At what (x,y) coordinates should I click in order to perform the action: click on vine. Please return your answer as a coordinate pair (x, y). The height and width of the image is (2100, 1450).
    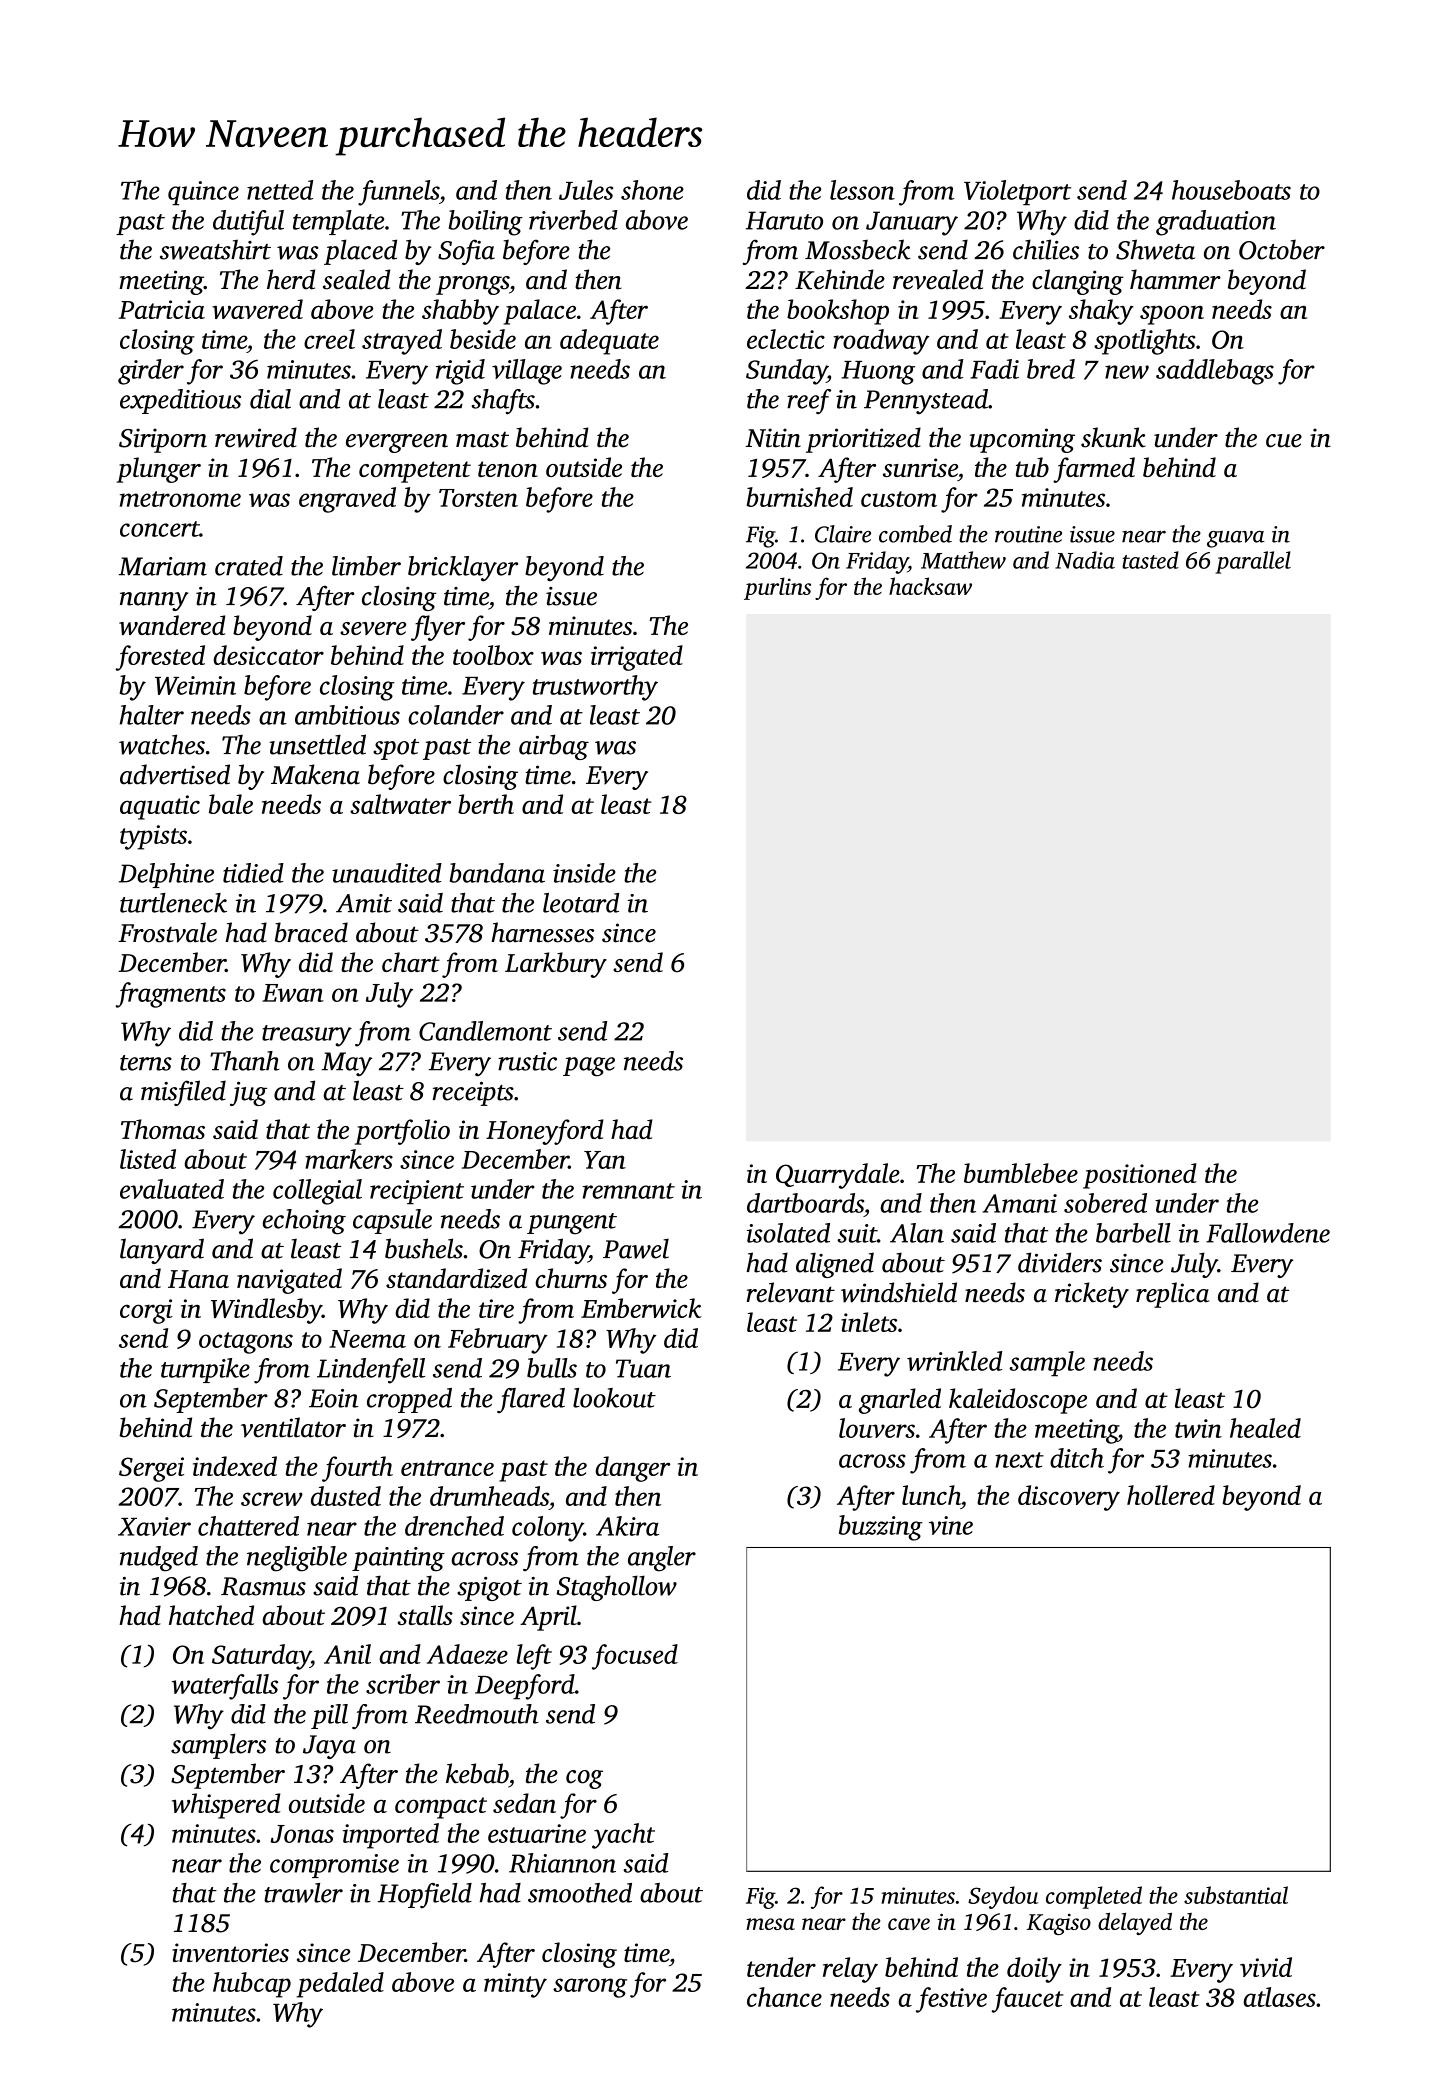
    Looking at the image, I should click on (951, 1525).
